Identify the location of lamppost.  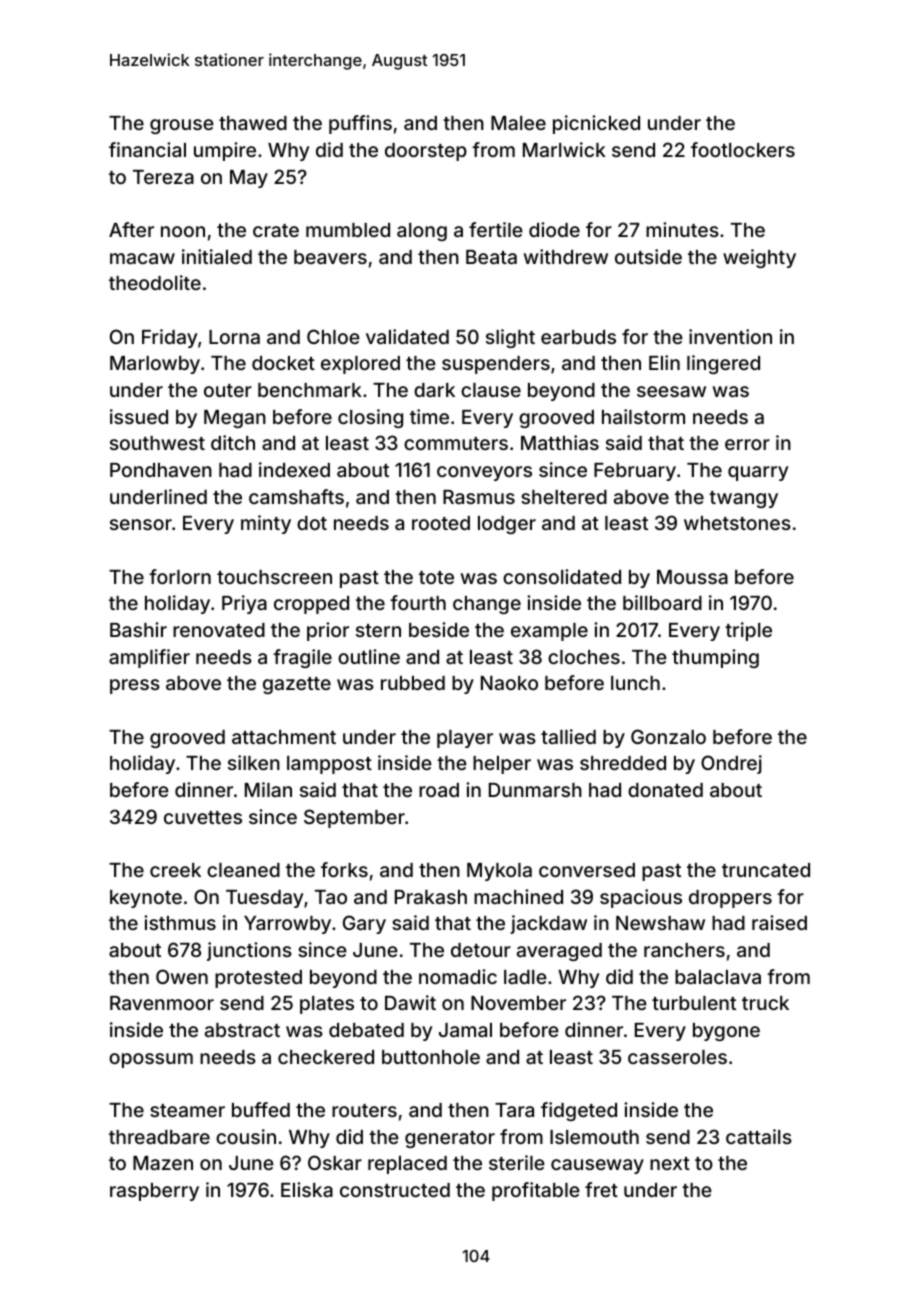
(329, 765).
